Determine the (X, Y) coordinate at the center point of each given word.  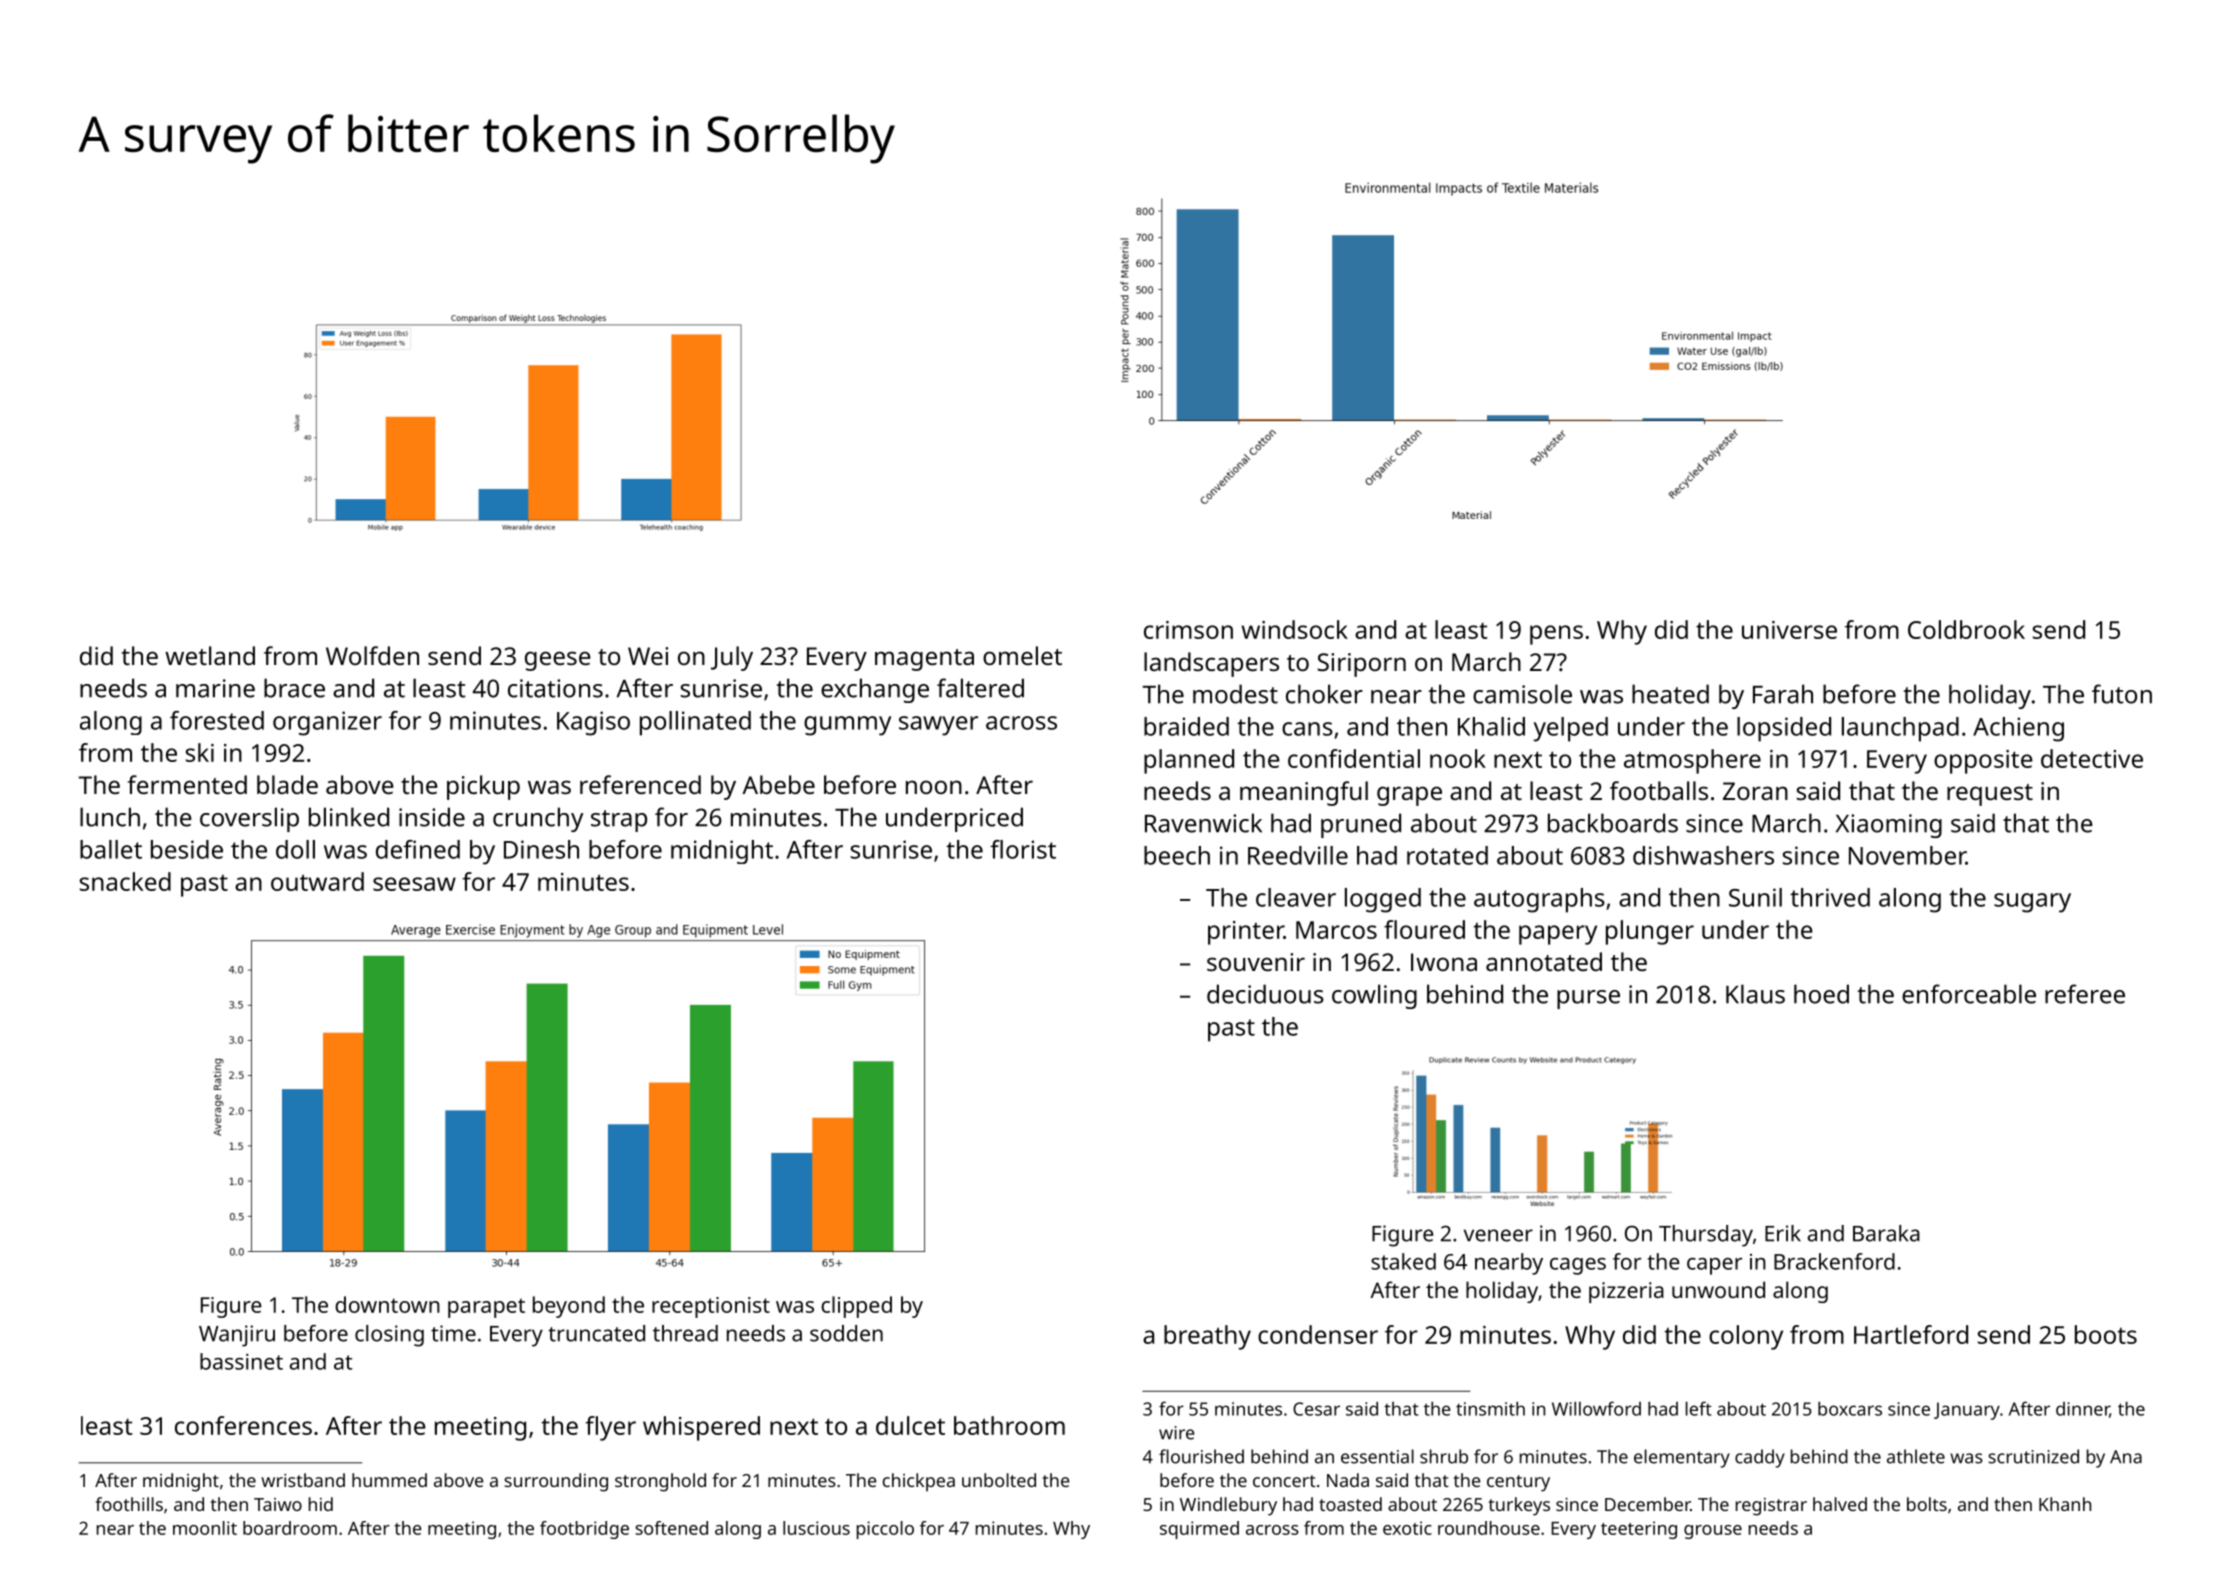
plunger (1650, 932)
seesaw (414, 884)
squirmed (1199, 1530)
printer (1246, 933)
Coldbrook (1966, 629)
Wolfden (372, 655)
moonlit (205, 1528)
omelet (1022, 655)
